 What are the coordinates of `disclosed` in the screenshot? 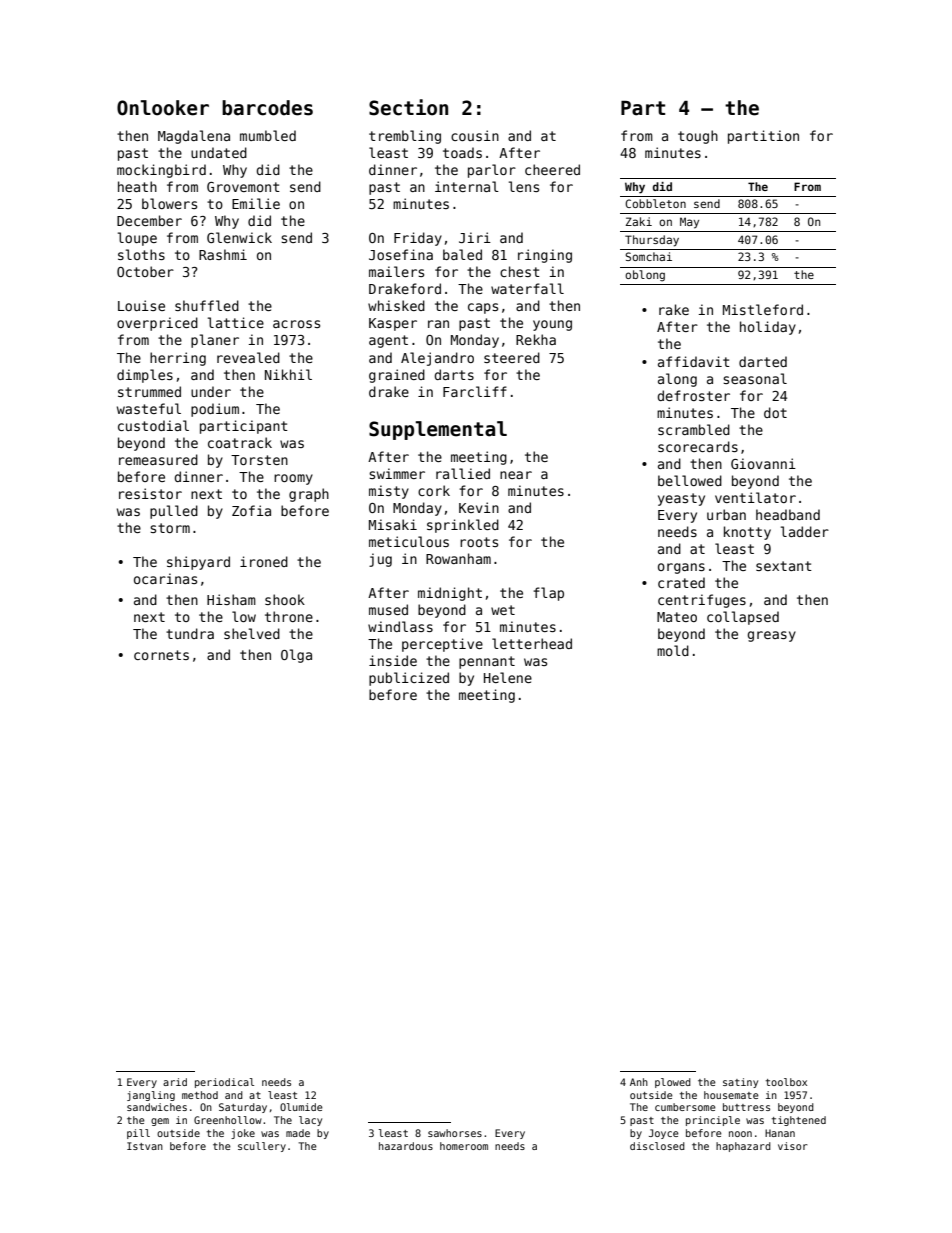 It's located at (657, 1146).
